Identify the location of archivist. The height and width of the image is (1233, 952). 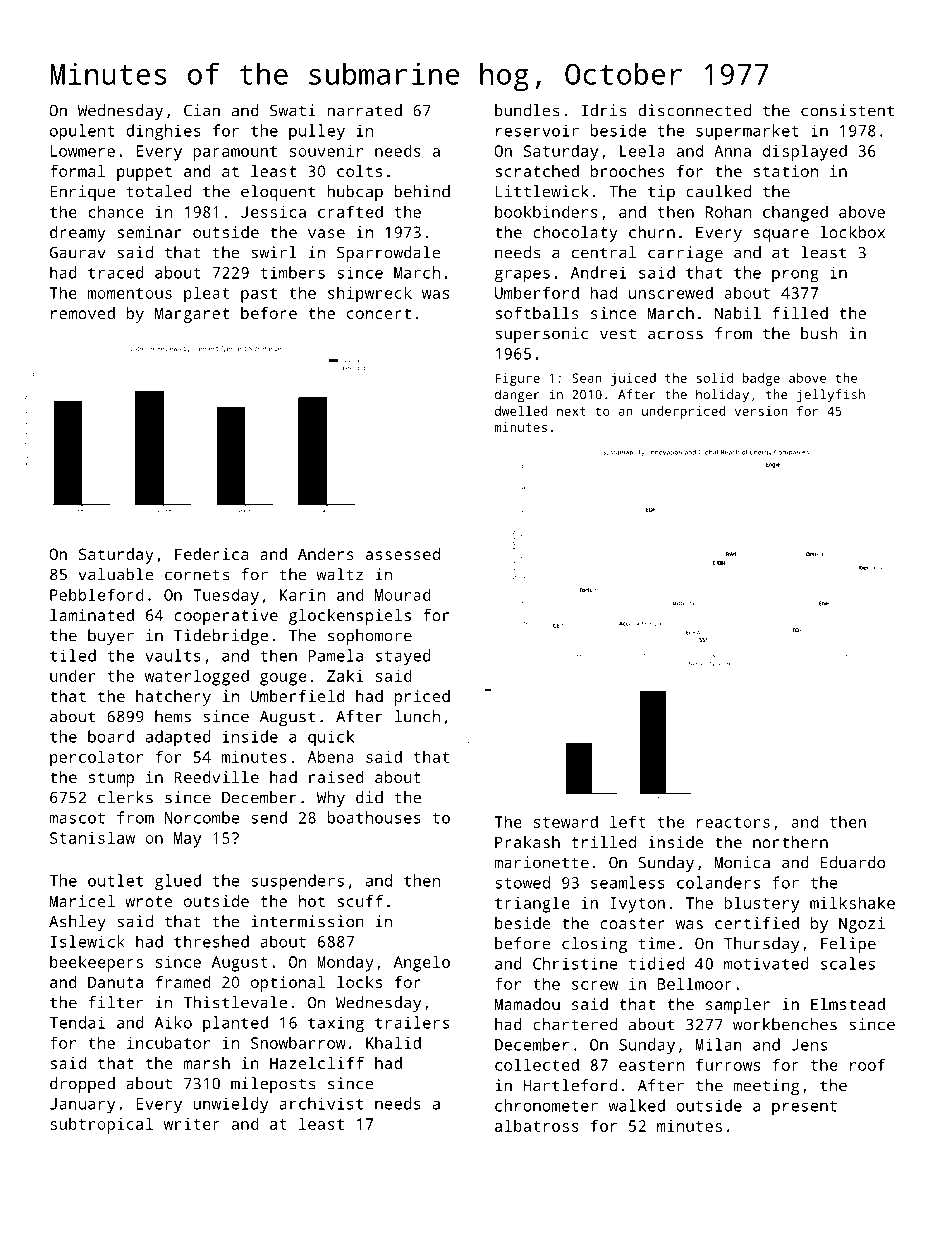
(321, 1103).
